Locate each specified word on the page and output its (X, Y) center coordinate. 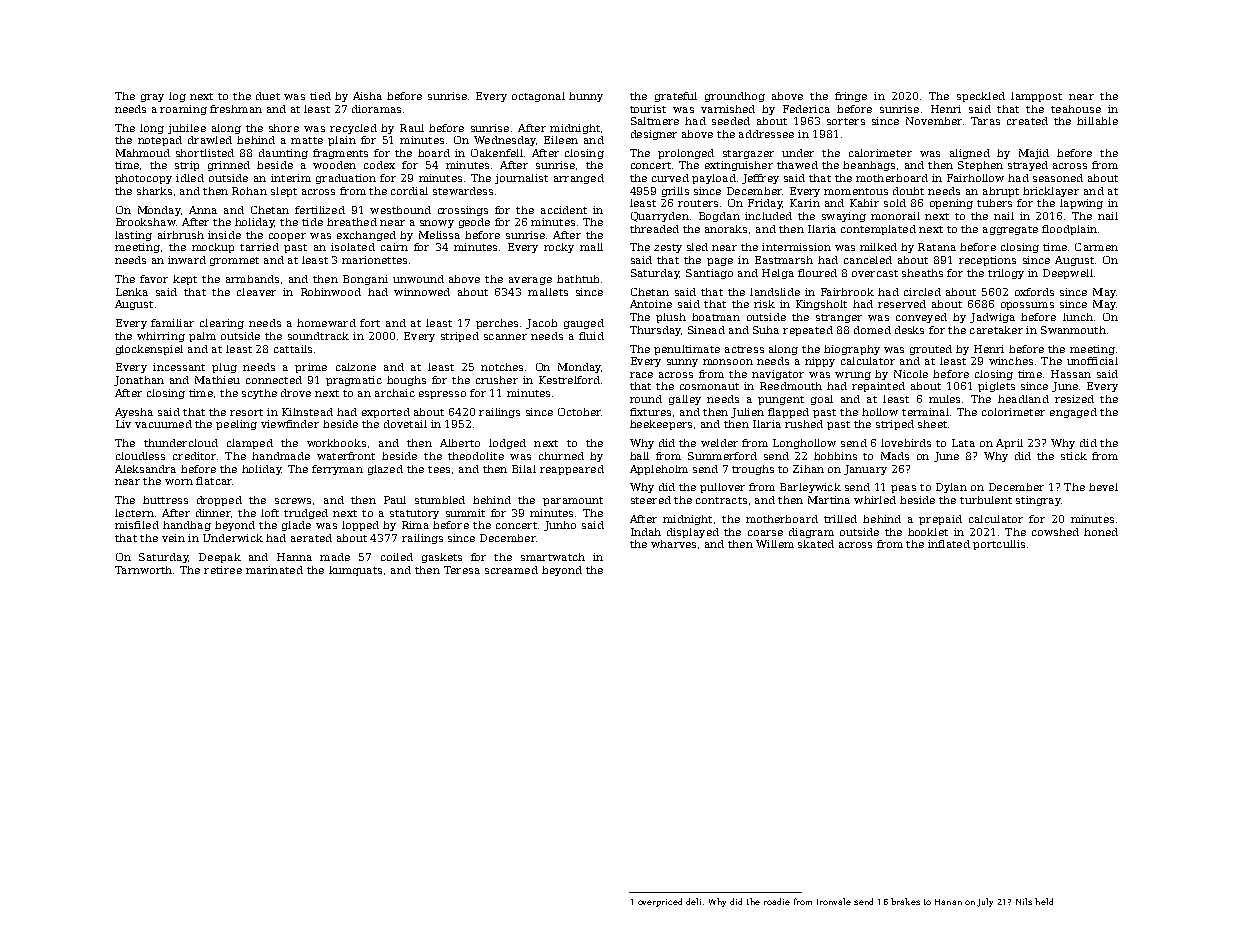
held (1044, 901)
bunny (586, 97)
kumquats (355, 571)
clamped (250, 444)
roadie (777, 901)
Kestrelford (569, 380)
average (530, 281)
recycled (353, 129)
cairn (394, 247)
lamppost (1036, 97)
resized (1074, 399)
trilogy (1006, 274)
